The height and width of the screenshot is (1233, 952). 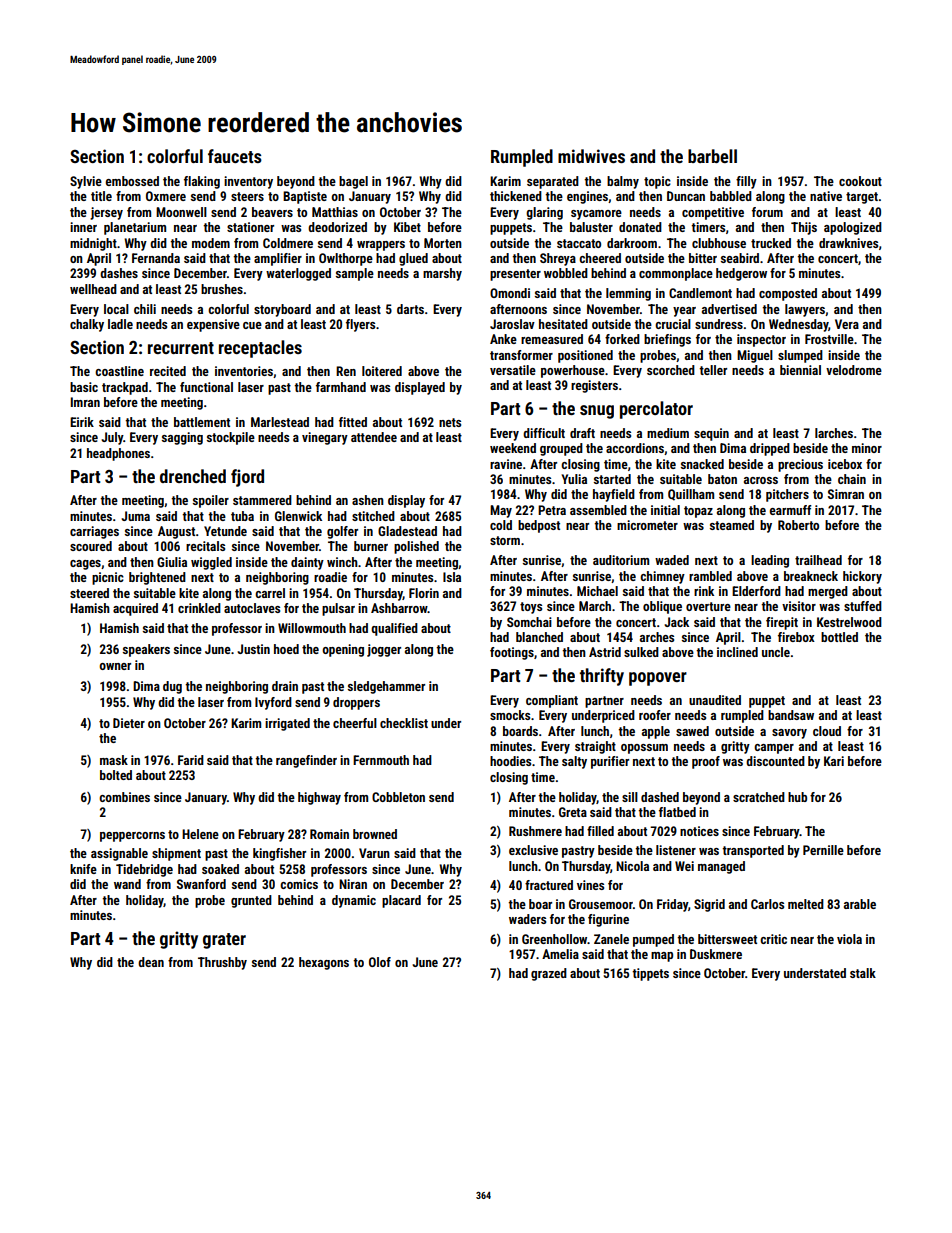 I want to click on dean, so click(x=151, y=962).
